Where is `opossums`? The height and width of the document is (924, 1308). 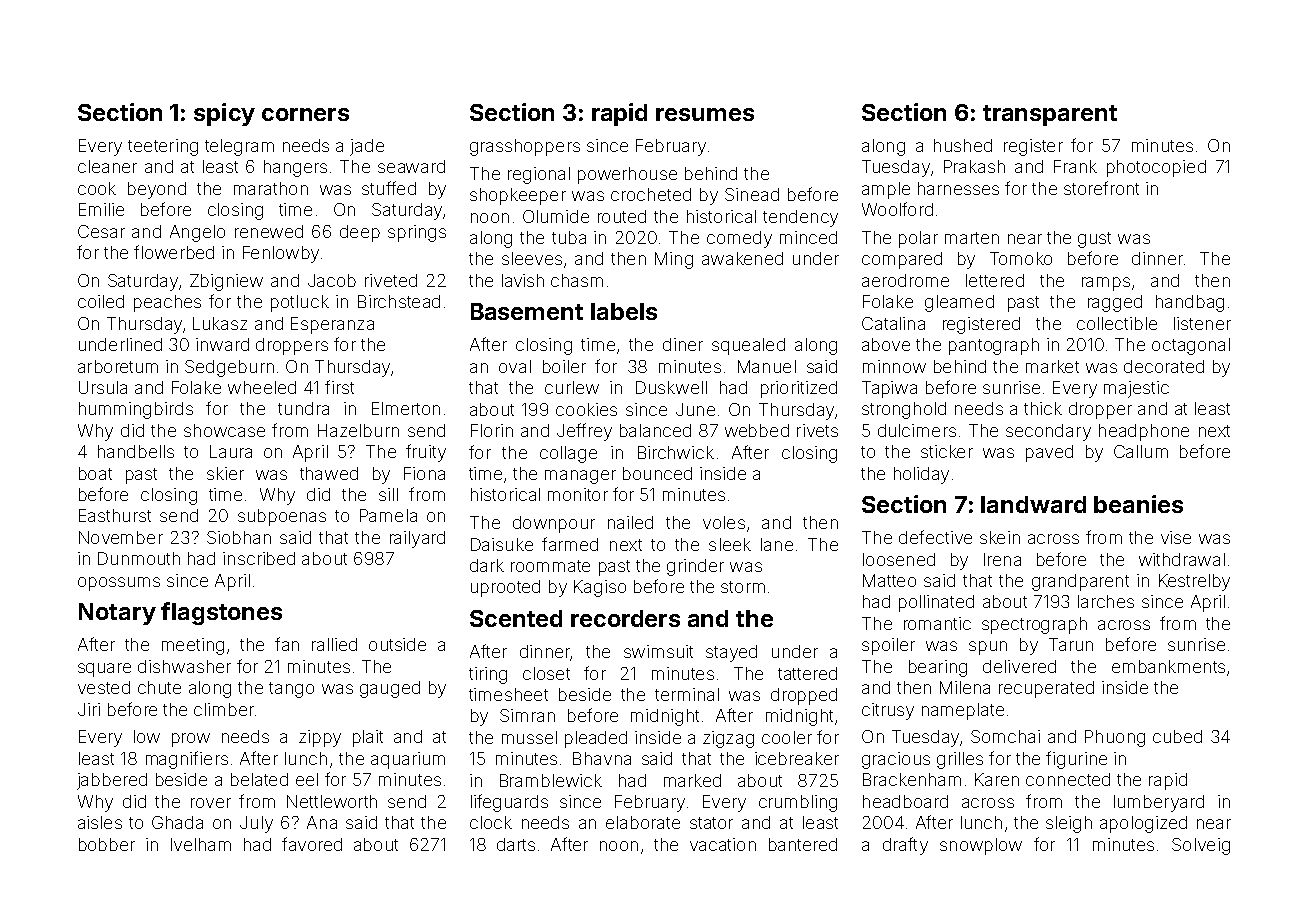 opossums is located at coordinates (119, 584).
